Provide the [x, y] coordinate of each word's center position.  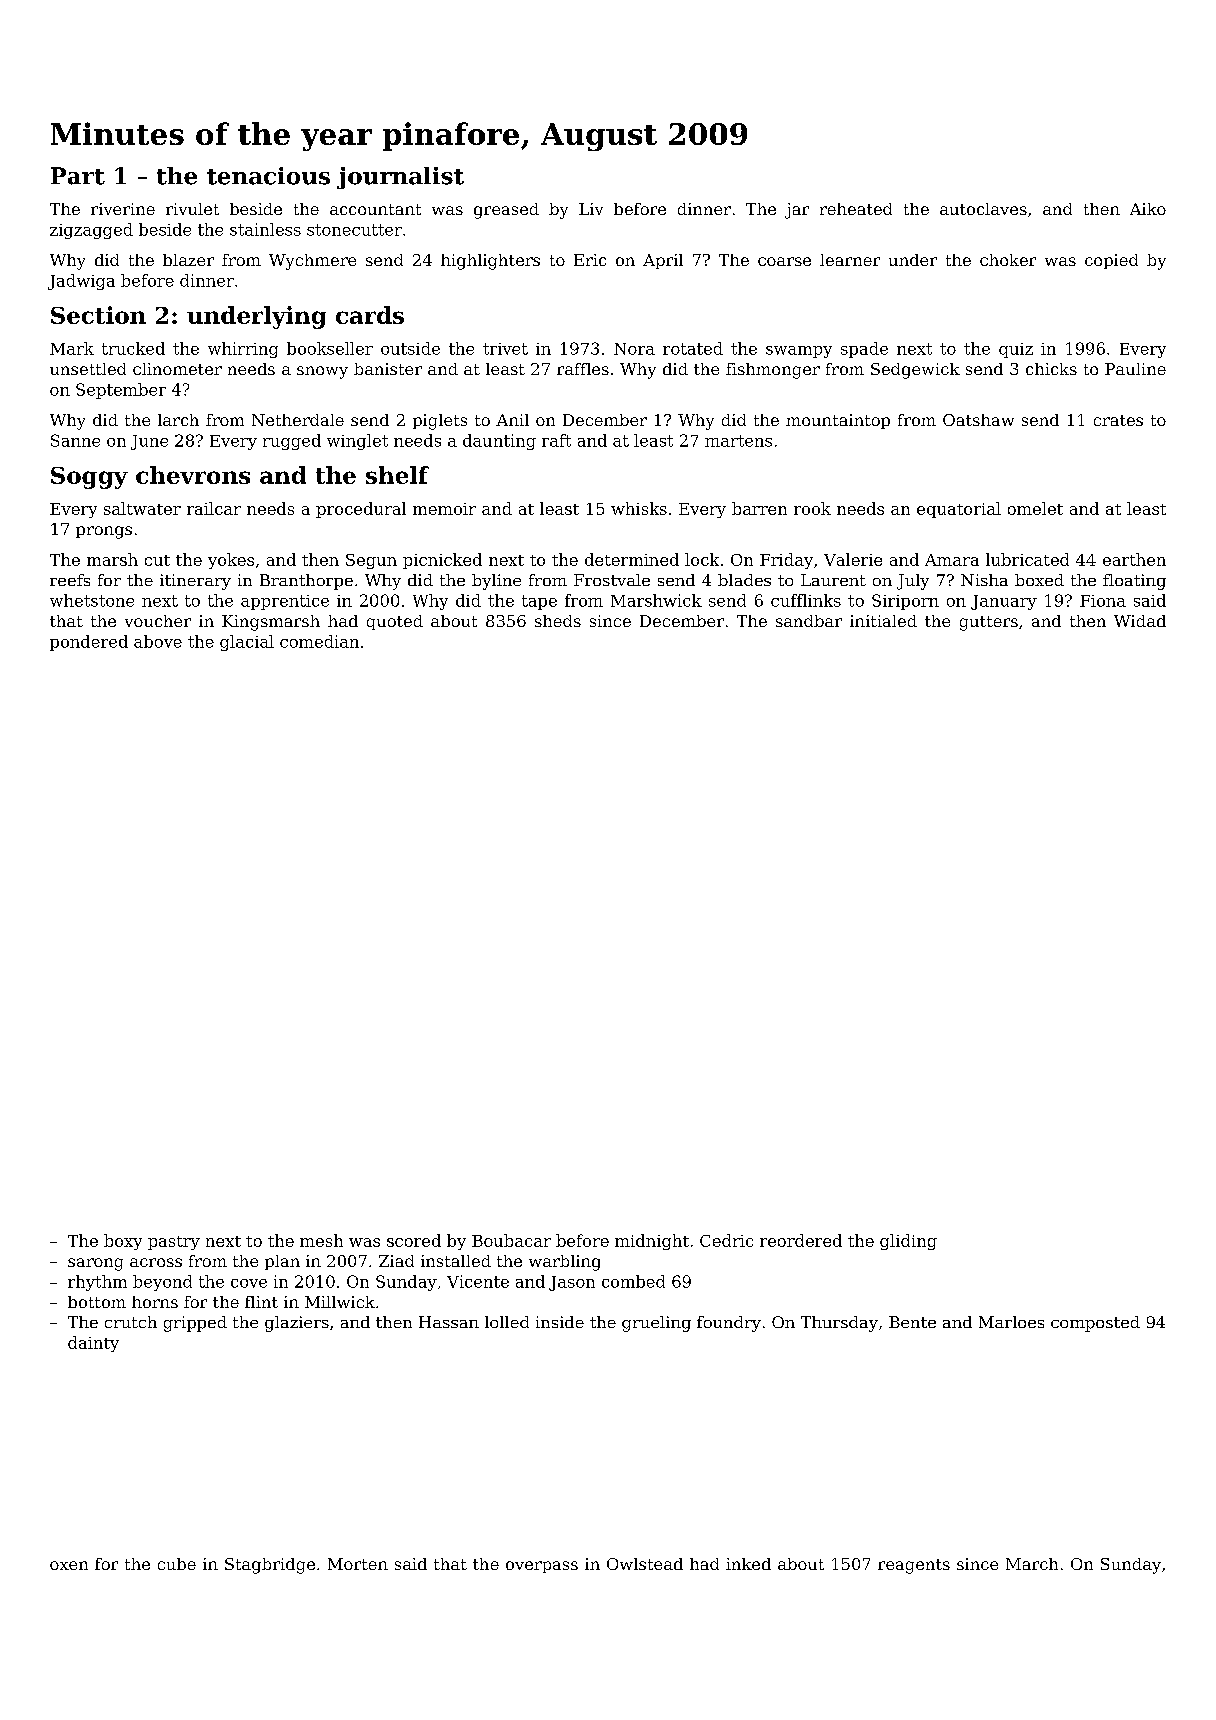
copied [1111, 261]
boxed [1039, 580]
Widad [1140, 621]
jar [797, 211]
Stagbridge [270, 1566]
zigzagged [91, 231]
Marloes [1011, 1322]
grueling [656, 1324]
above [158, 641]
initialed [883, 621]
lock [702, 559]
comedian [319, 641]
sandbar [809, 621]
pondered [89, 643]
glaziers [297, 1324]
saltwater [142, 508]
